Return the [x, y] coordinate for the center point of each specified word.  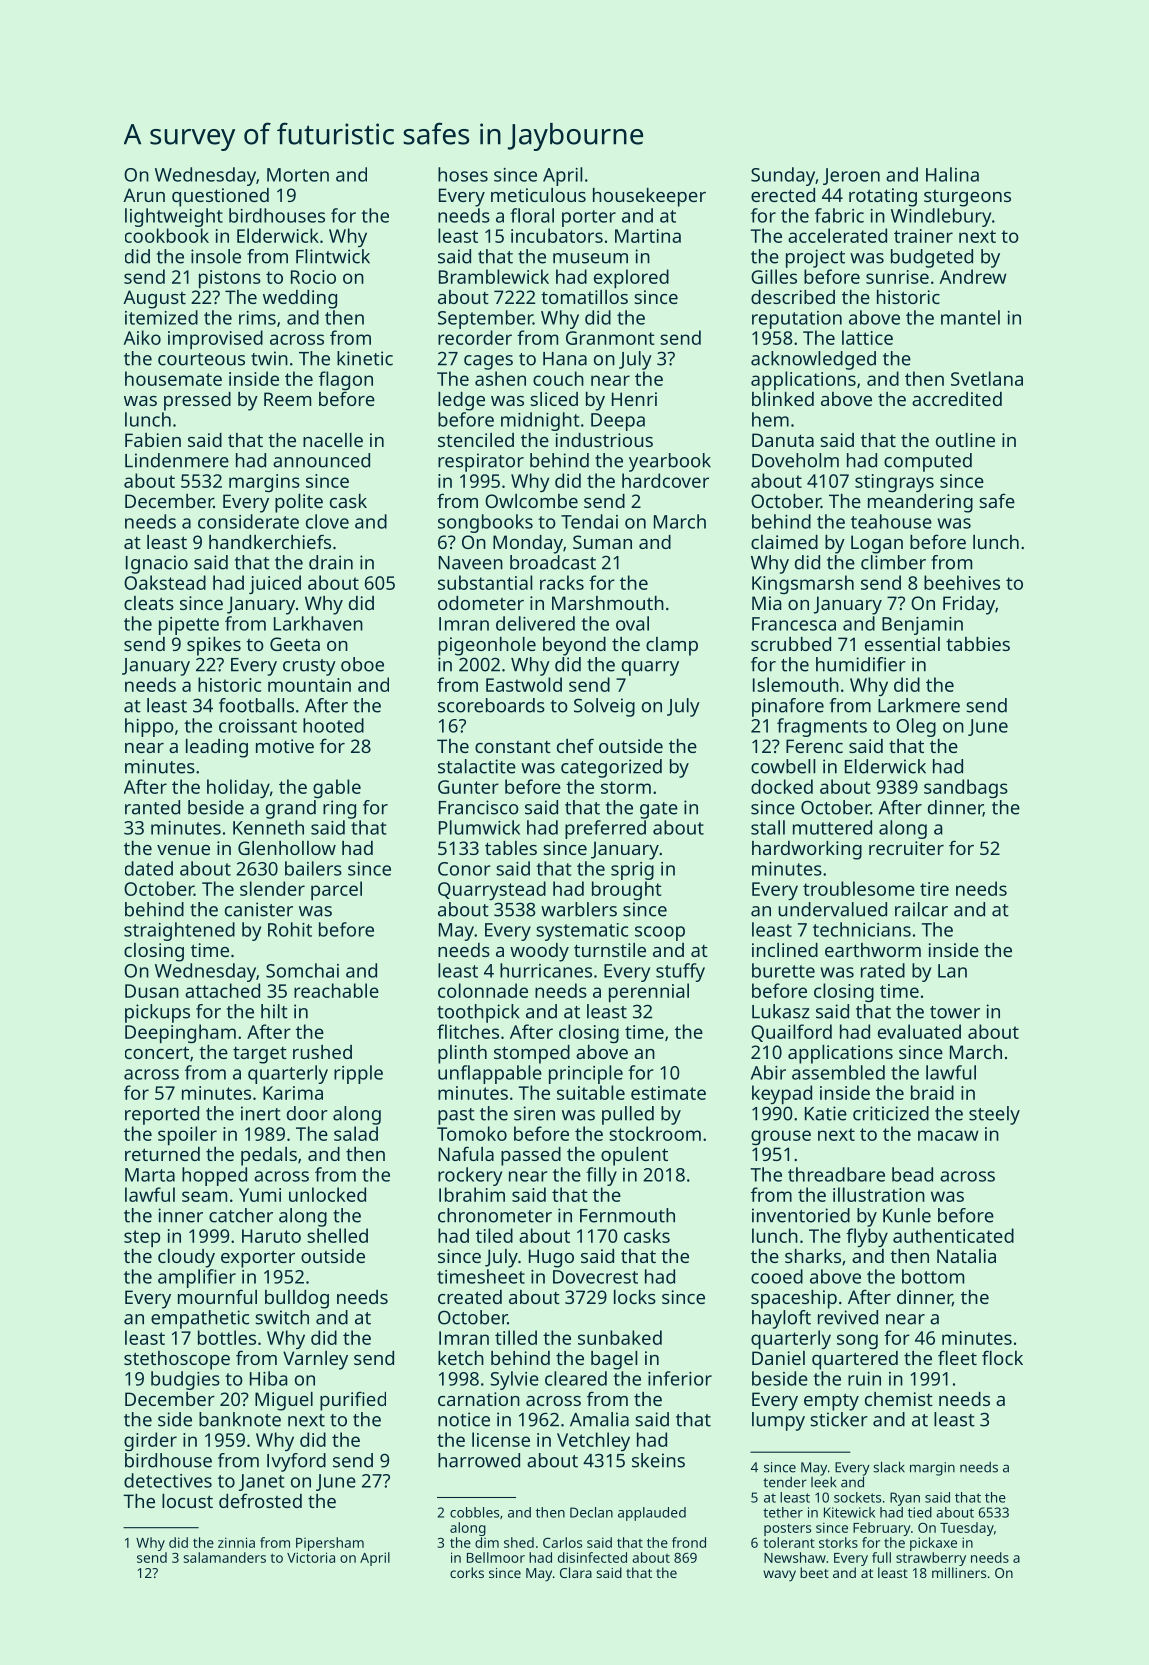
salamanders [225, 1557]
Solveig [604, 707]
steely [994, 1115]
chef [575, 745]
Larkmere [919, 705]
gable [337, 788]
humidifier [861, 664]
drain [331, 562]
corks [467, 1572]
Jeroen [851, 176]
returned [162, 1154]
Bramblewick [494, 276]
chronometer [495, 1215]
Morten [298, 175]
